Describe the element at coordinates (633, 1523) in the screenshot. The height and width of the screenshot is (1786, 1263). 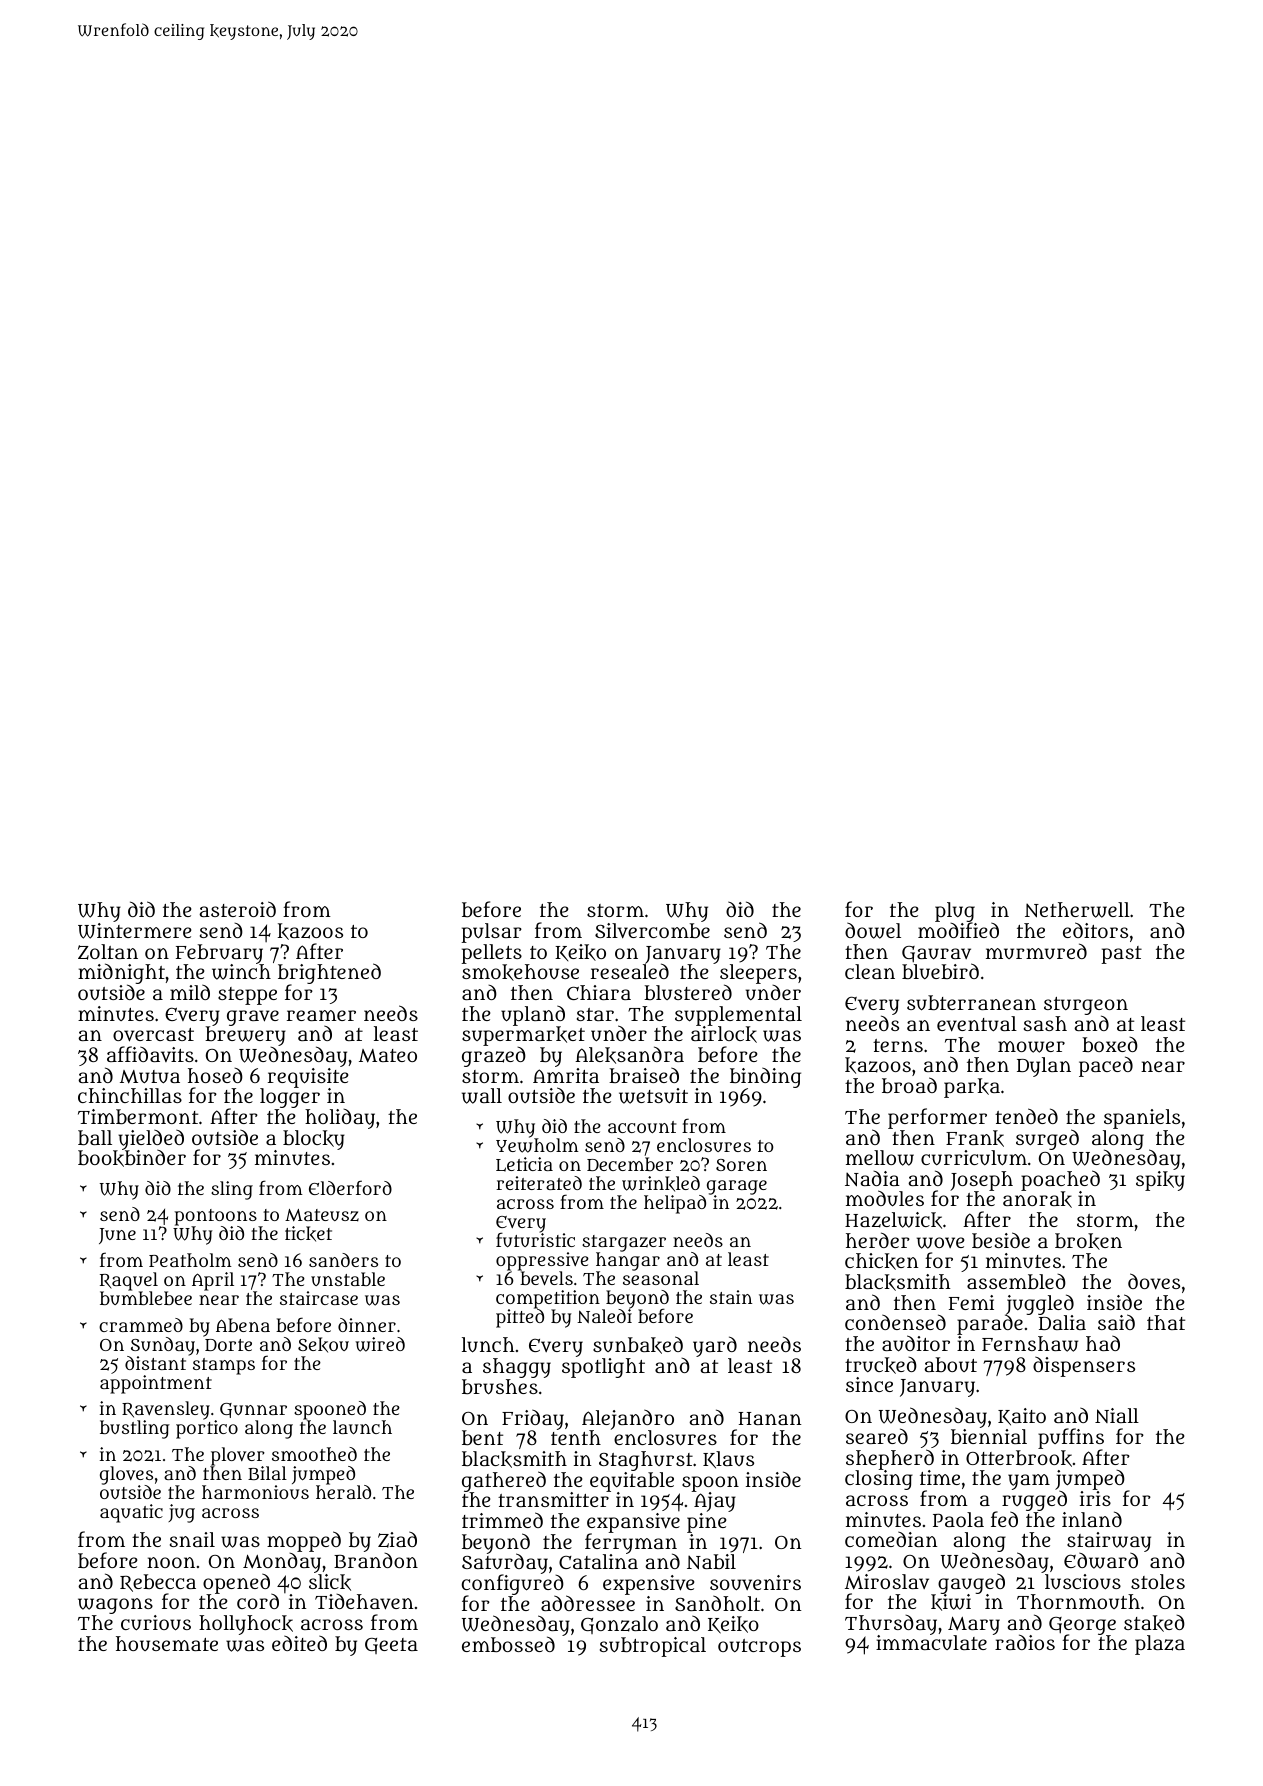
I see `expansive` at that location.
